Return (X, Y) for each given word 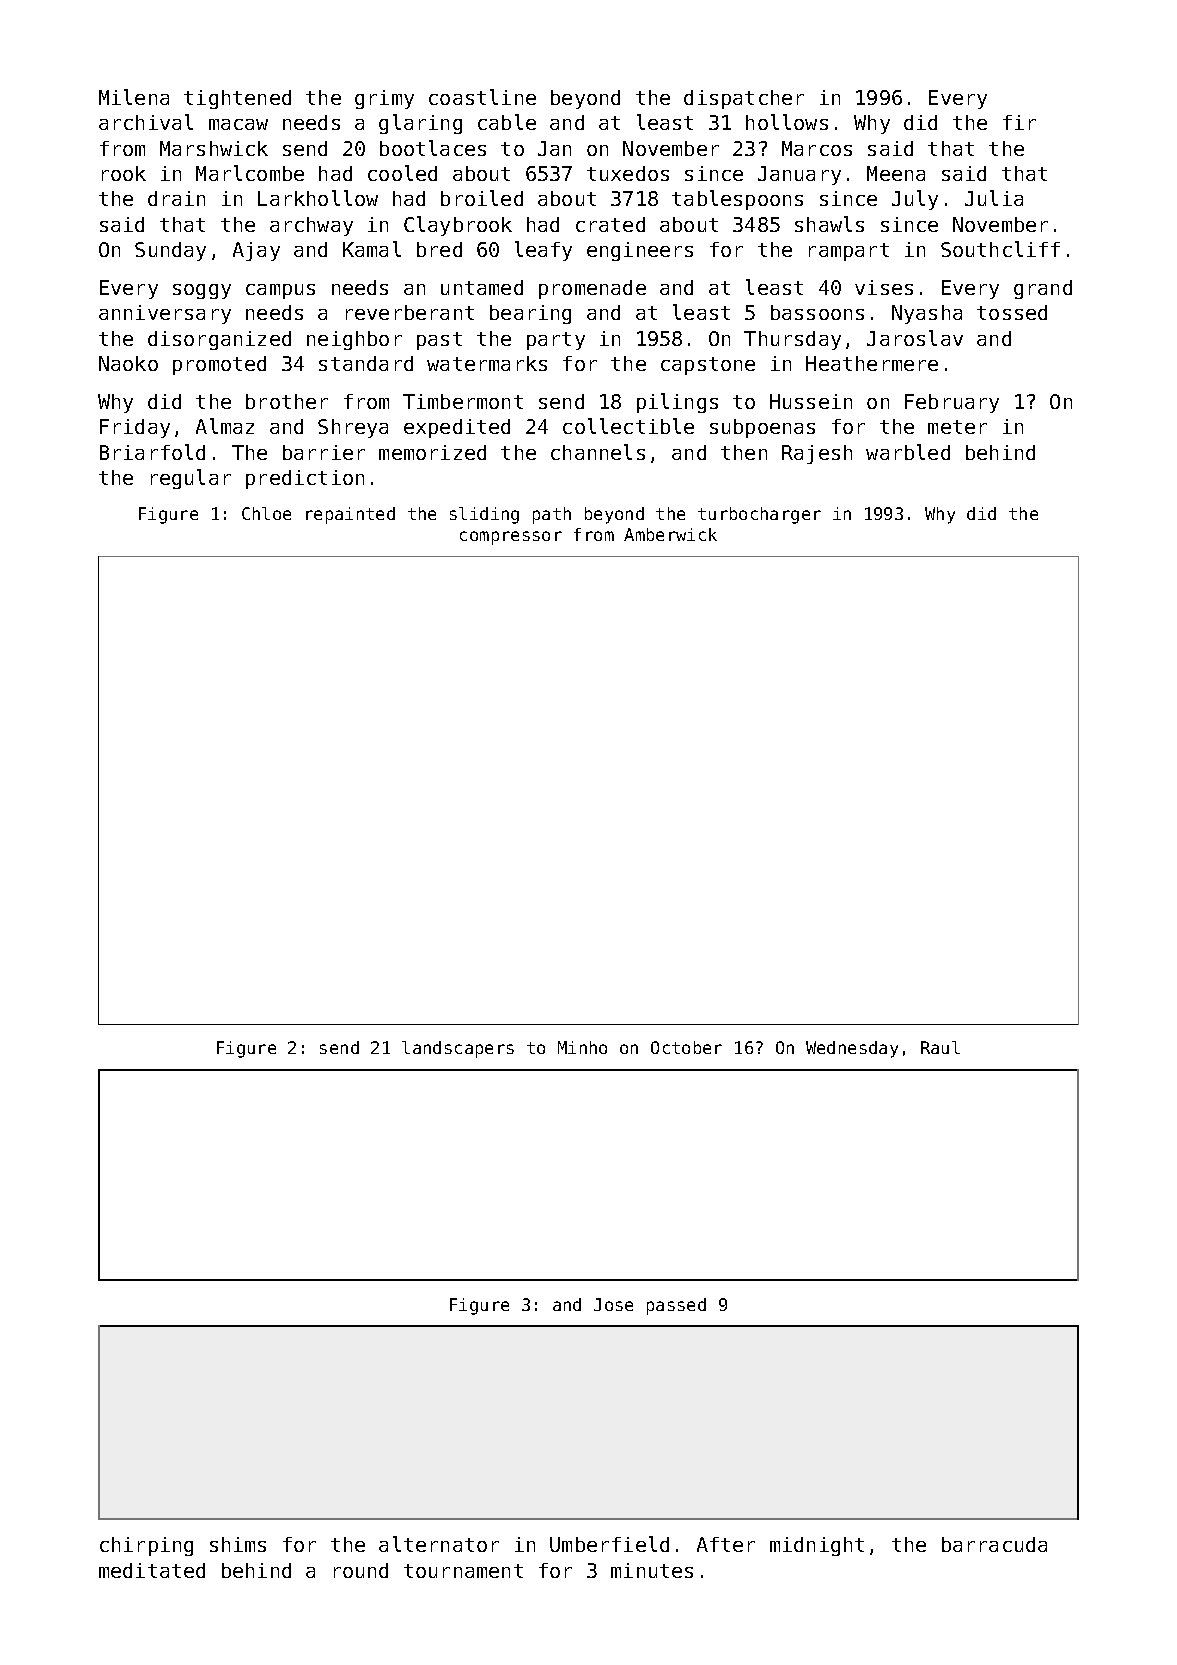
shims (238, 1544)
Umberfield (609, 1544)
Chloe (266, 513)
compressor (511, 538)
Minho (582, 1047)
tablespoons (737, 200)
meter (957, 427)
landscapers (458, 1049)
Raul (940, 1047)
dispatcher (744, 99)
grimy (384, 99)
